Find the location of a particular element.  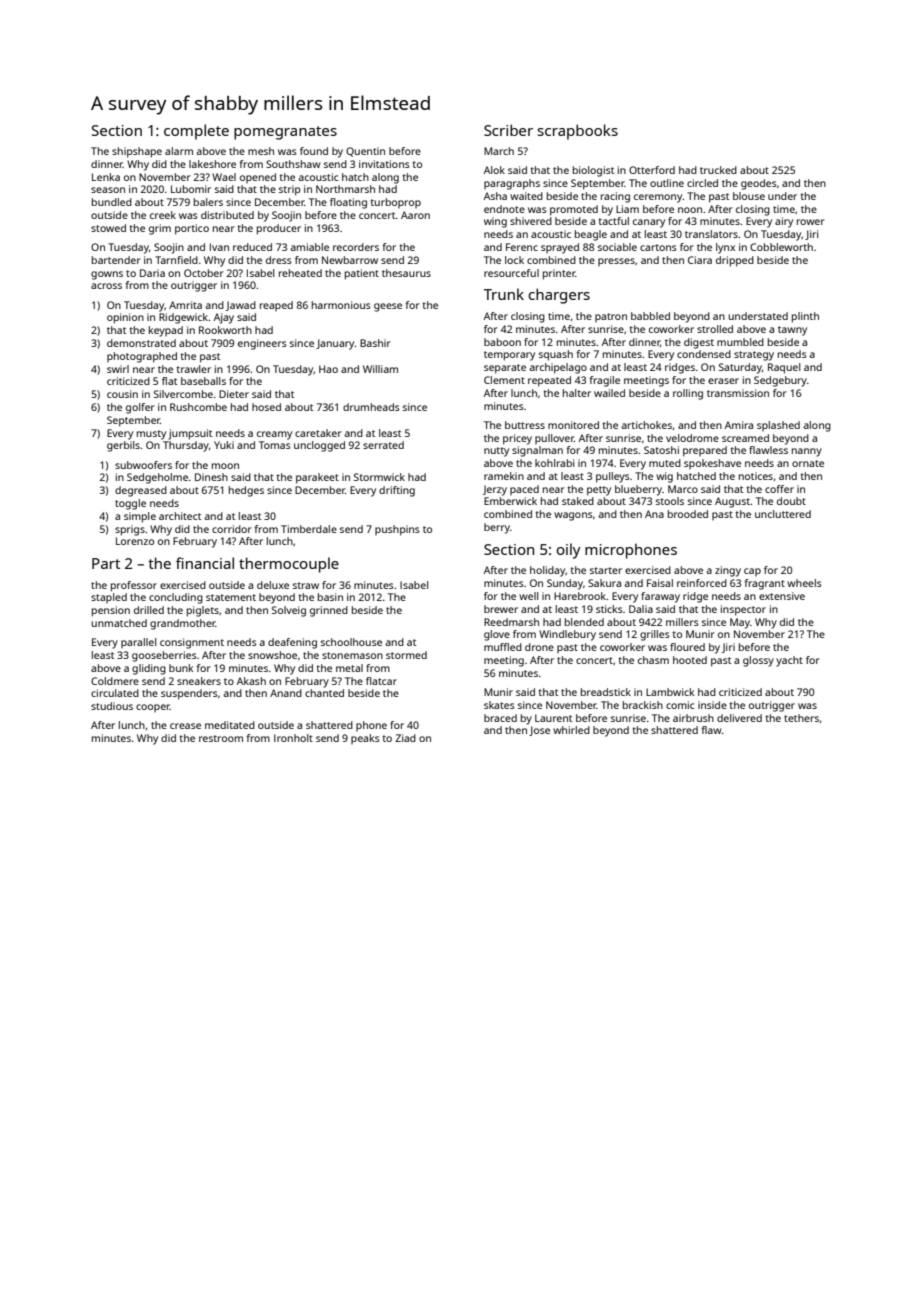

hedges is located at coordinates (246, 491).
